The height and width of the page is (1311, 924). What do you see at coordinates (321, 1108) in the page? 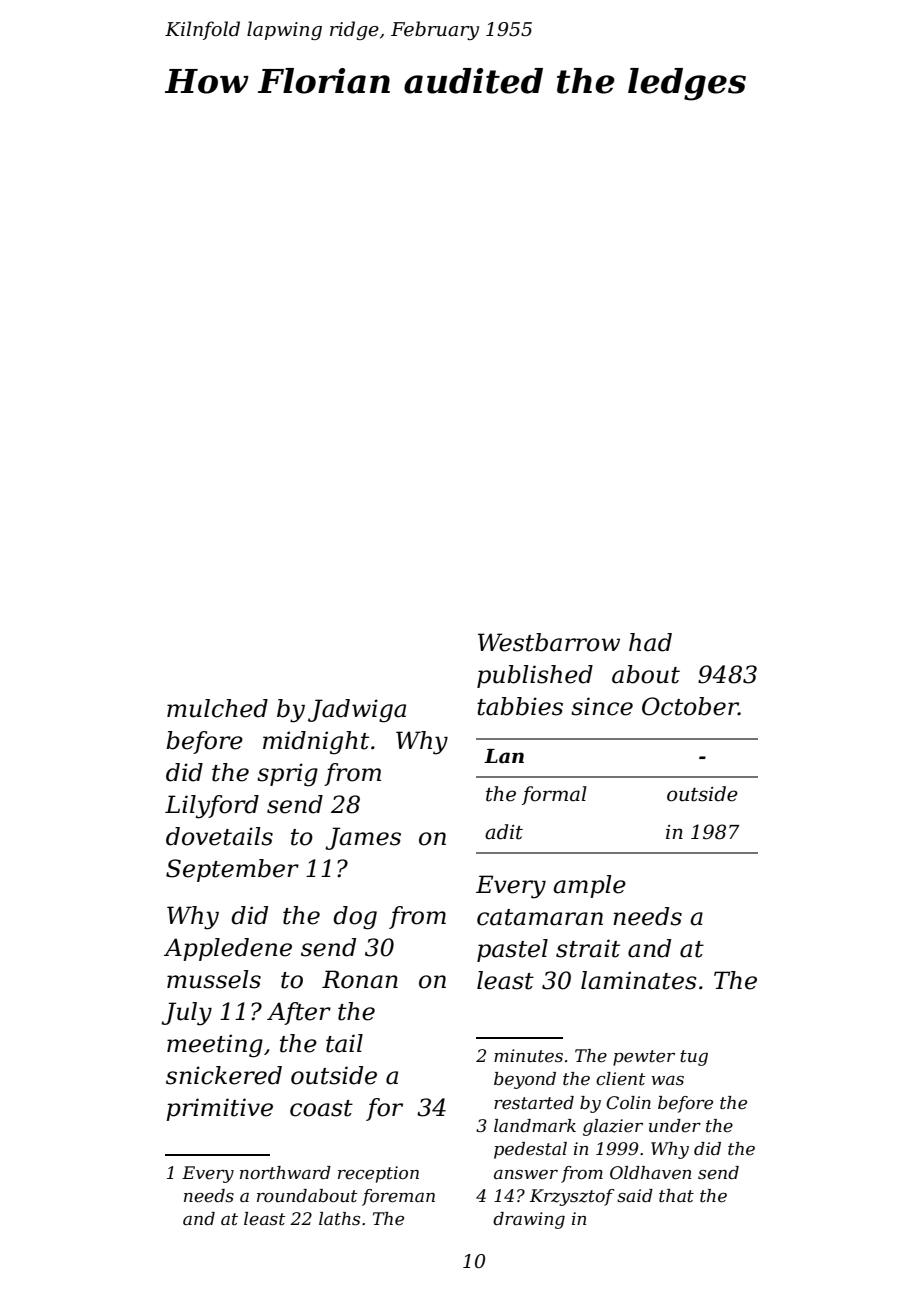
I see `coast` at bounding box center [321, 1108].
